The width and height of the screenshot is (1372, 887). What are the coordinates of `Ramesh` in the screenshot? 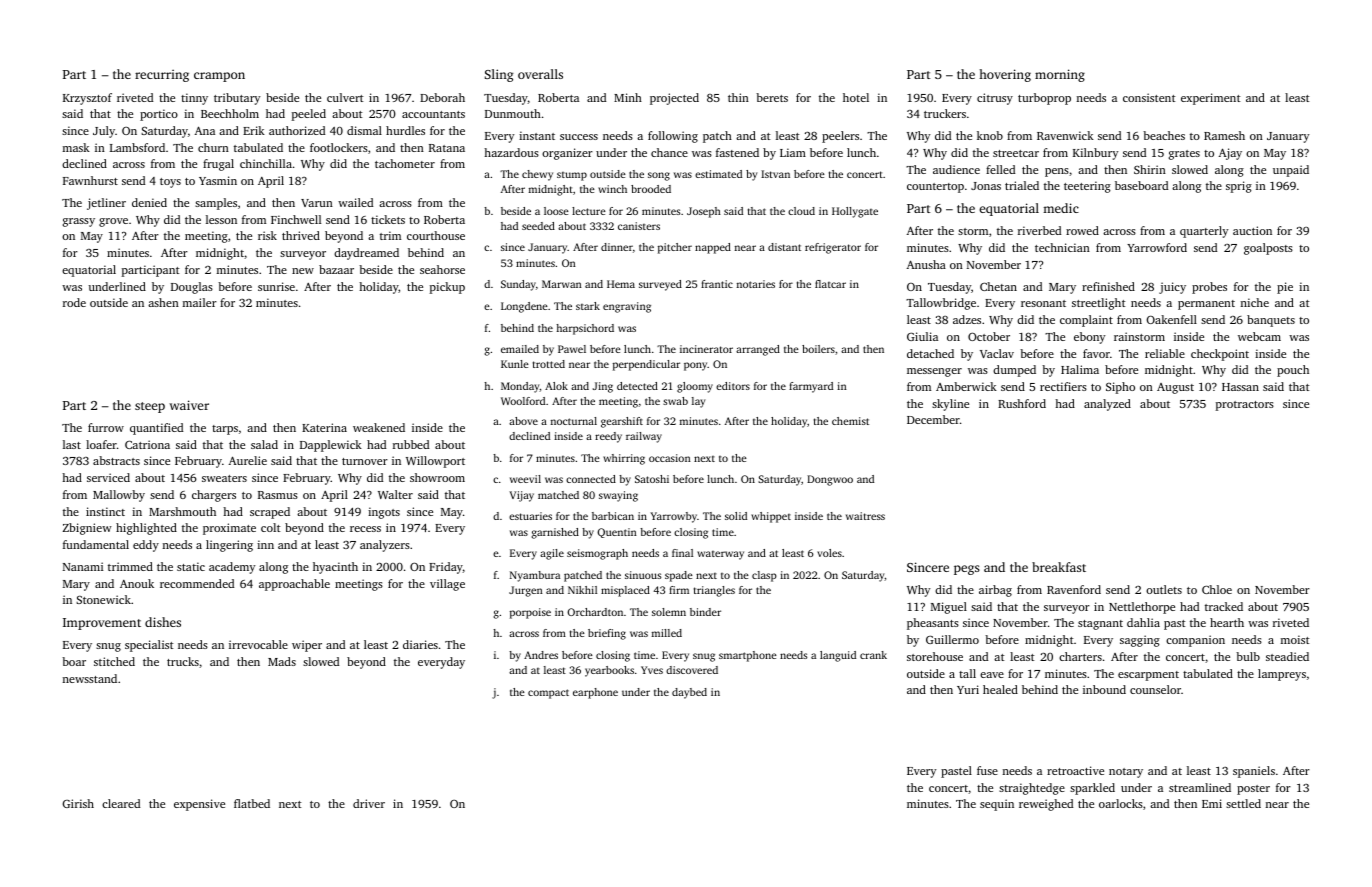 It's located at (1224, 135).
